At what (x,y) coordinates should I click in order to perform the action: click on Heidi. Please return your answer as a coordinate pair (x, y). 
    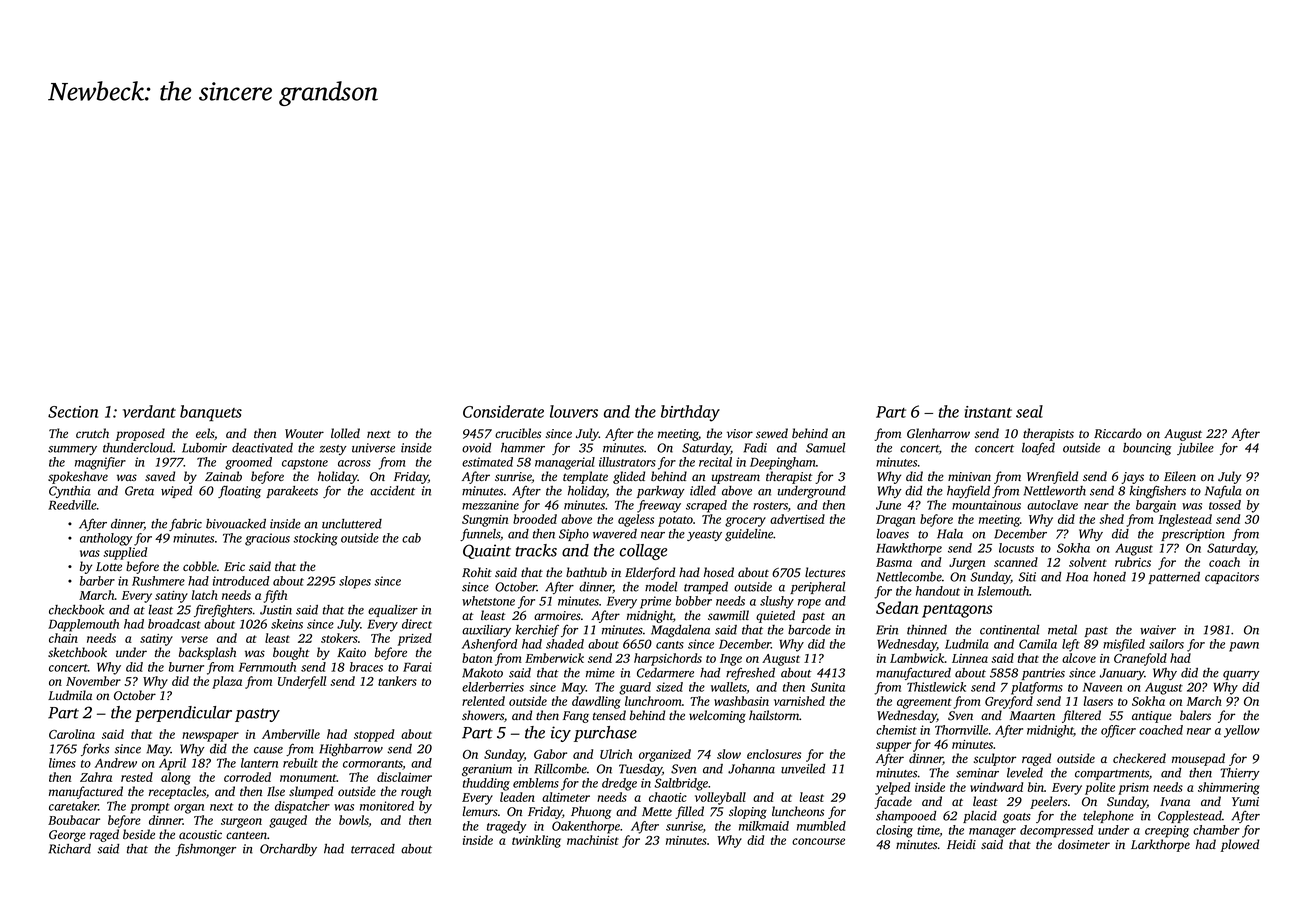
    Looking at the image, I should click on (961, 844).
